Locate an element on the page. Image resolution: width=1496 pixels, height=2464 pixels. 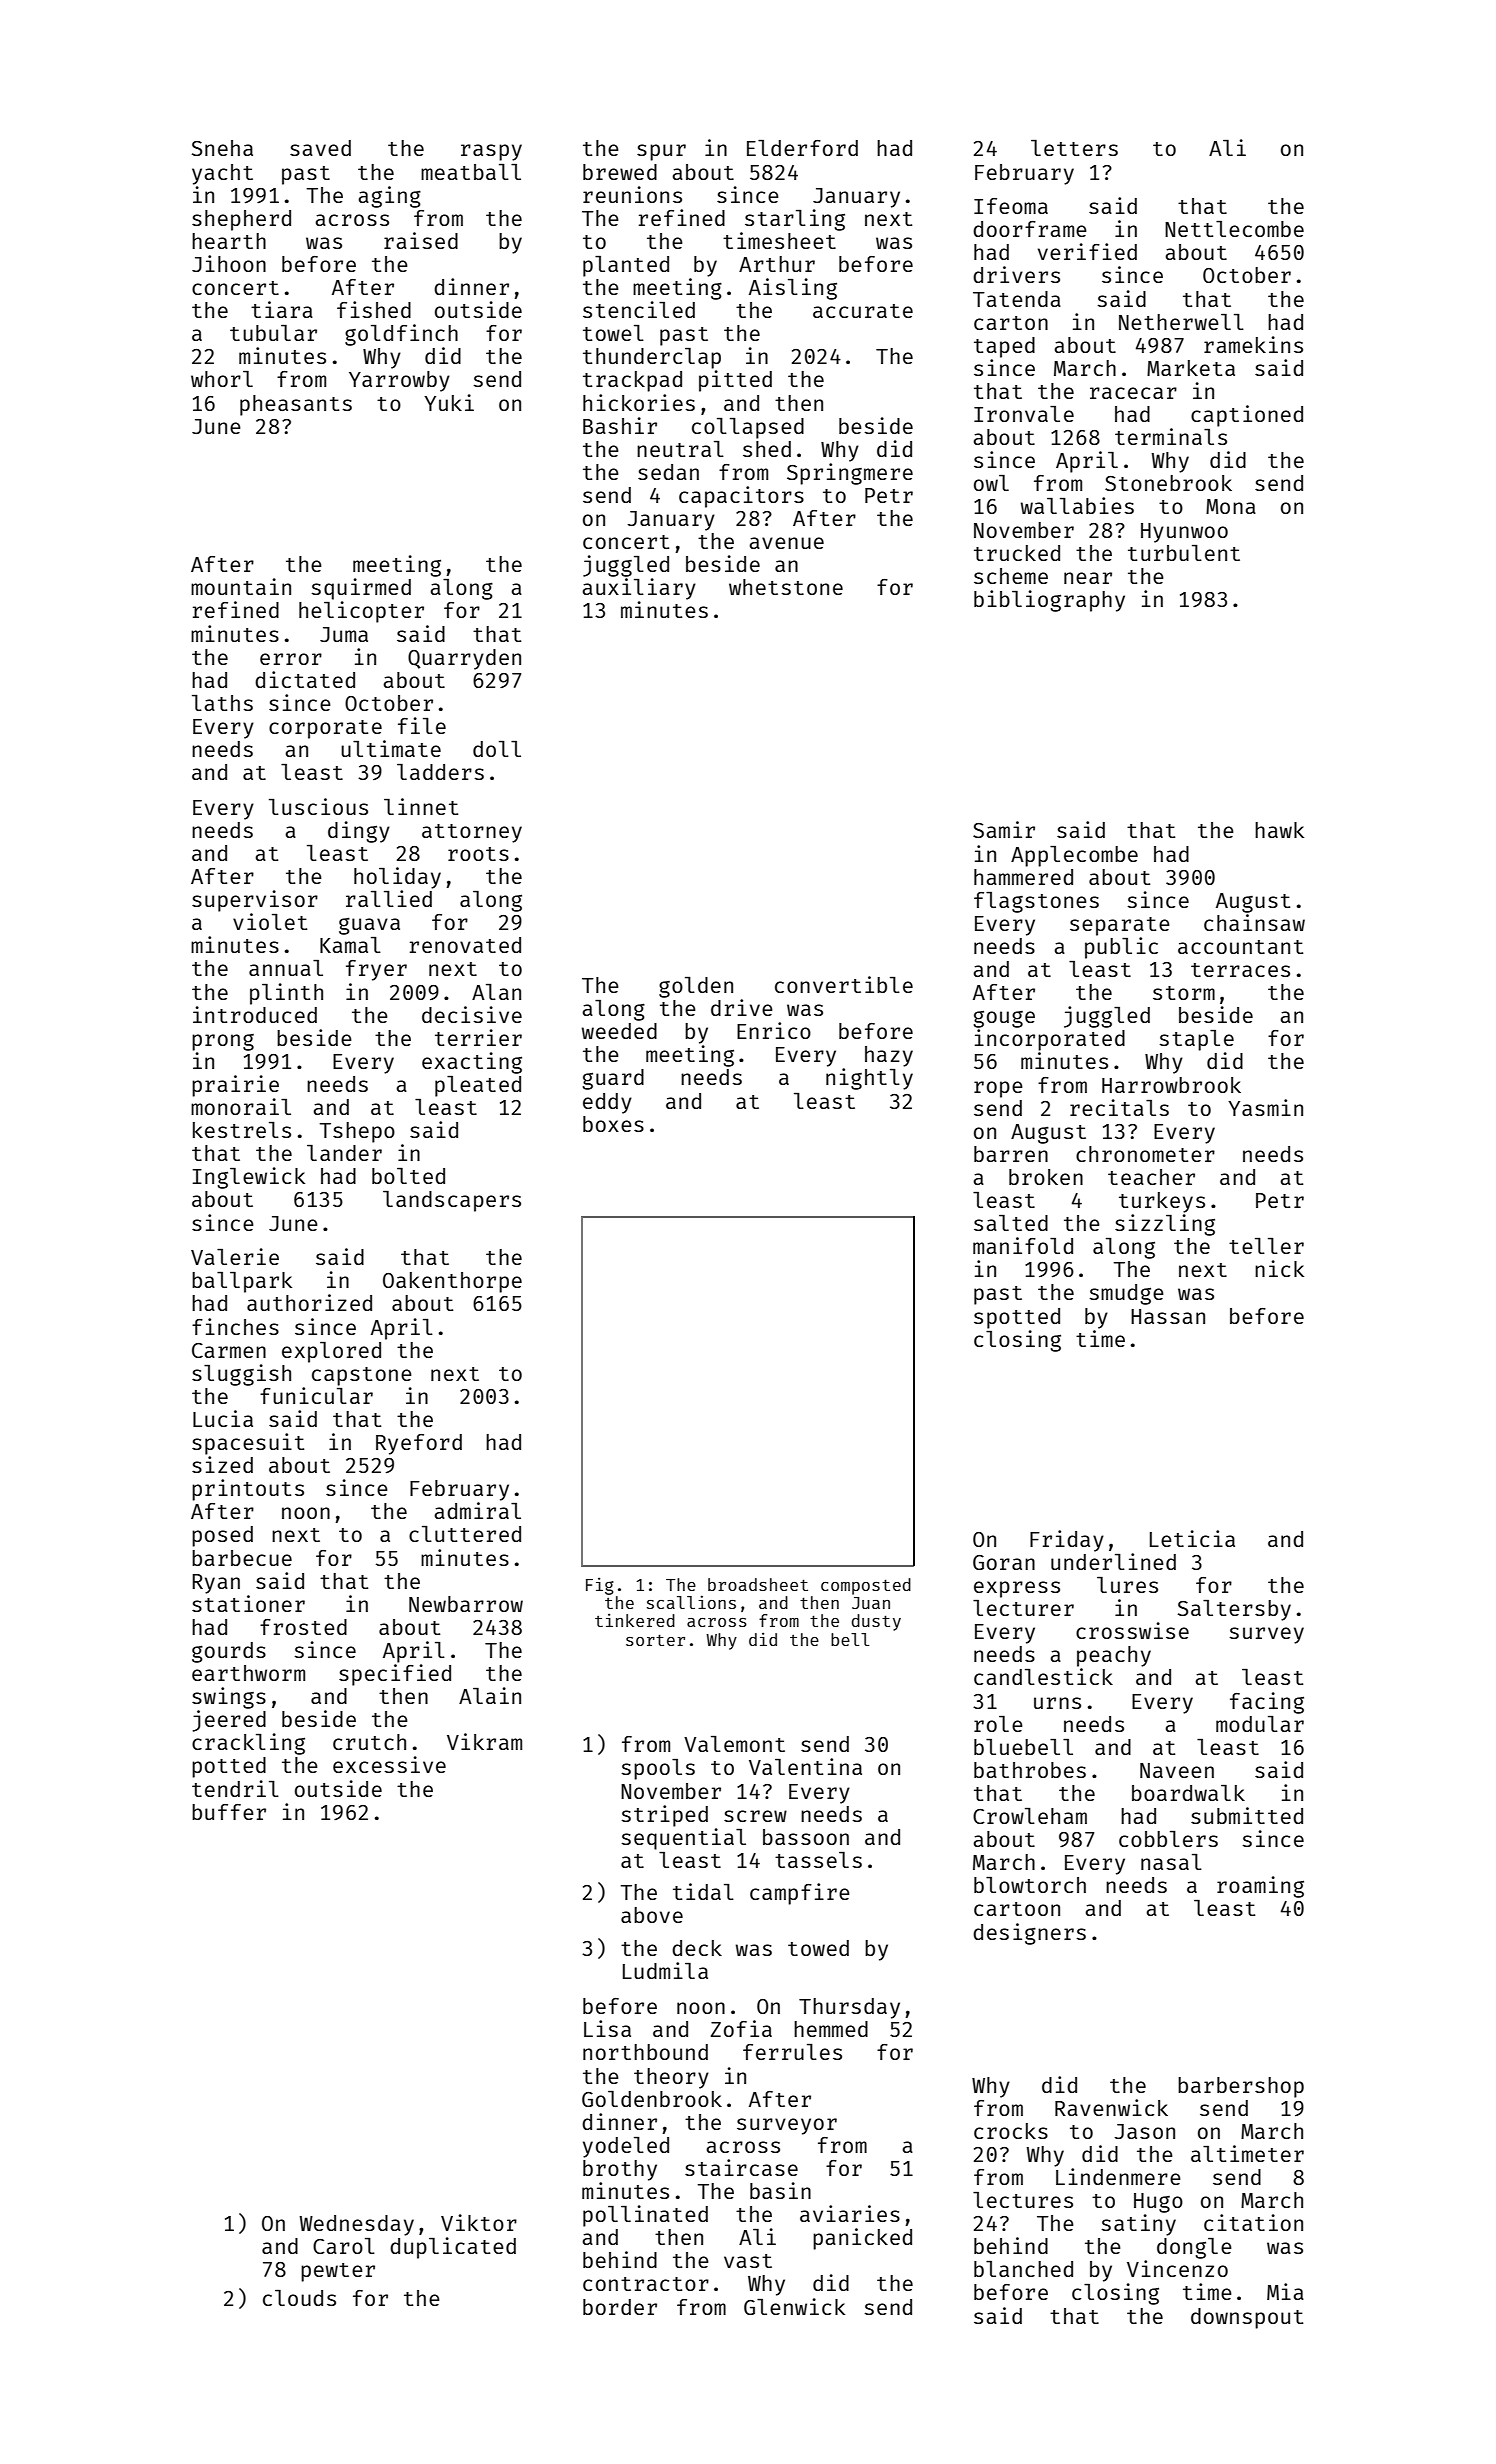
authorized is located at coordinates (309, 1302).
